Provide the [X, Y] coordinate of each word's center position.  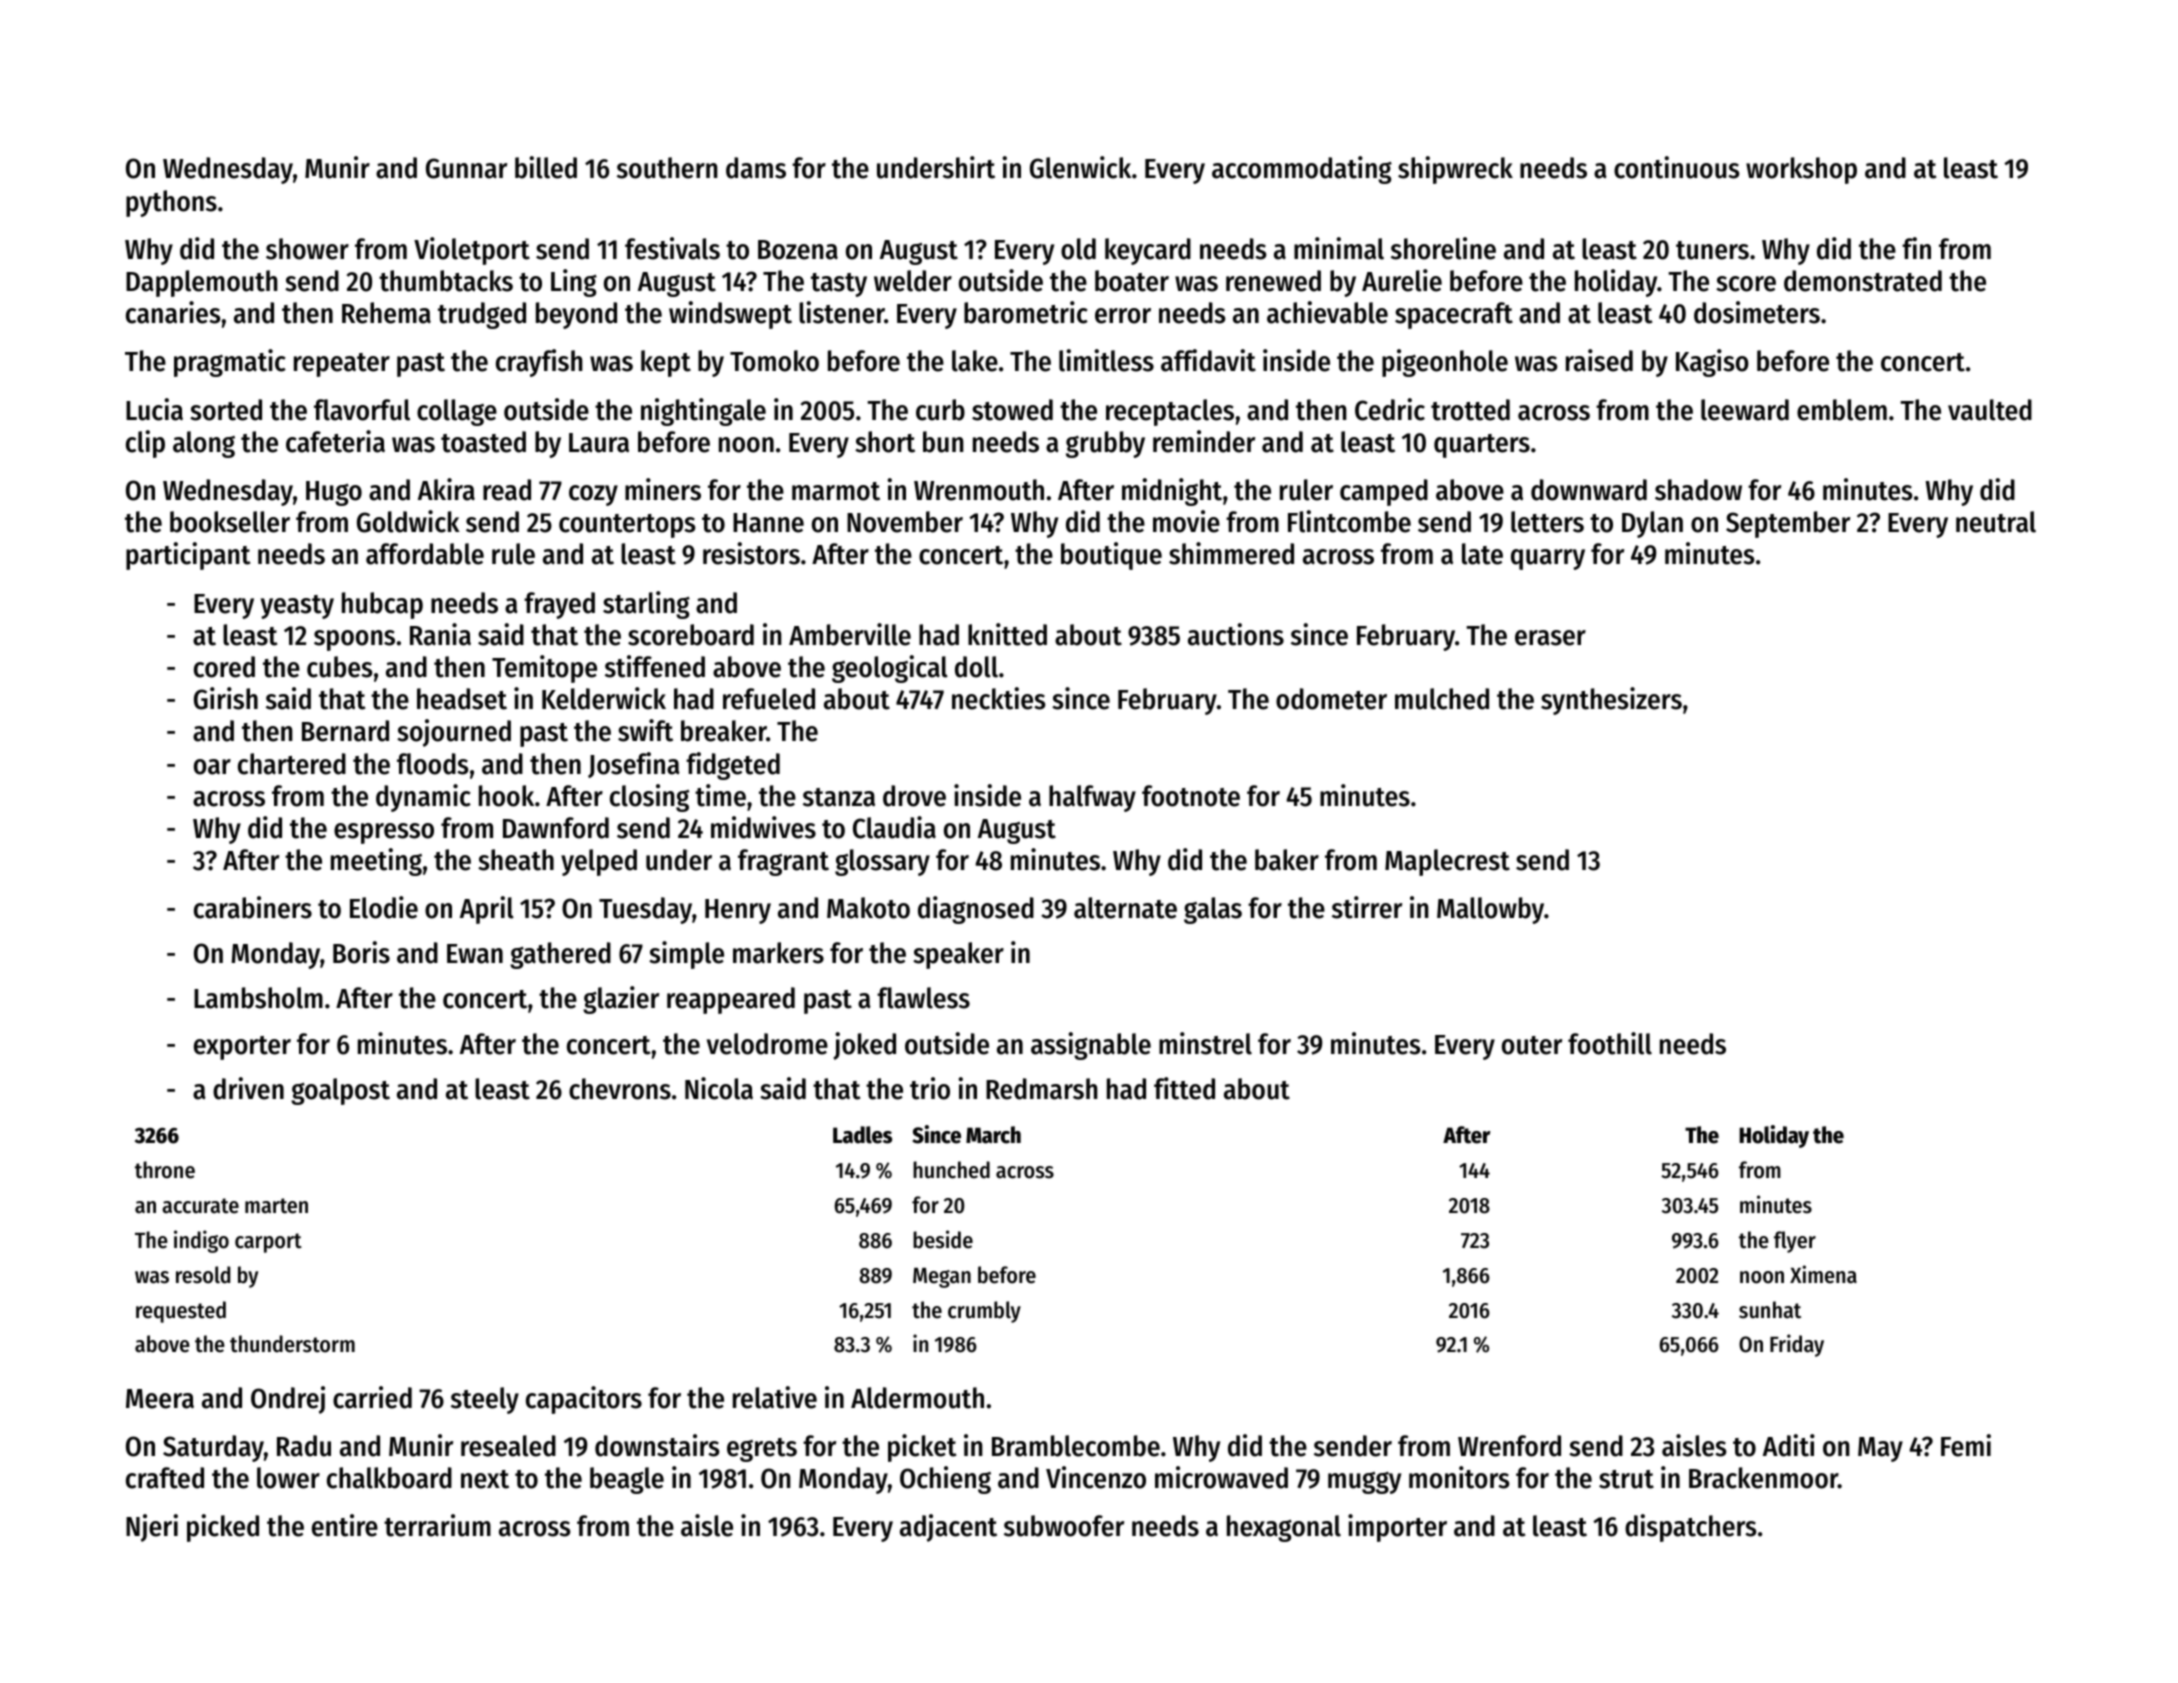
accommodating [1302, 170]
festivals [672, 248]
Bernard [345, 731]
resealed [508, 1446]
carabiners [253, 907]
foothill [1610, 1043]
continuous [1677, 167]
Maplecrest [1447, 862]
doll [976, 667]
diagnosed [976, 910]
